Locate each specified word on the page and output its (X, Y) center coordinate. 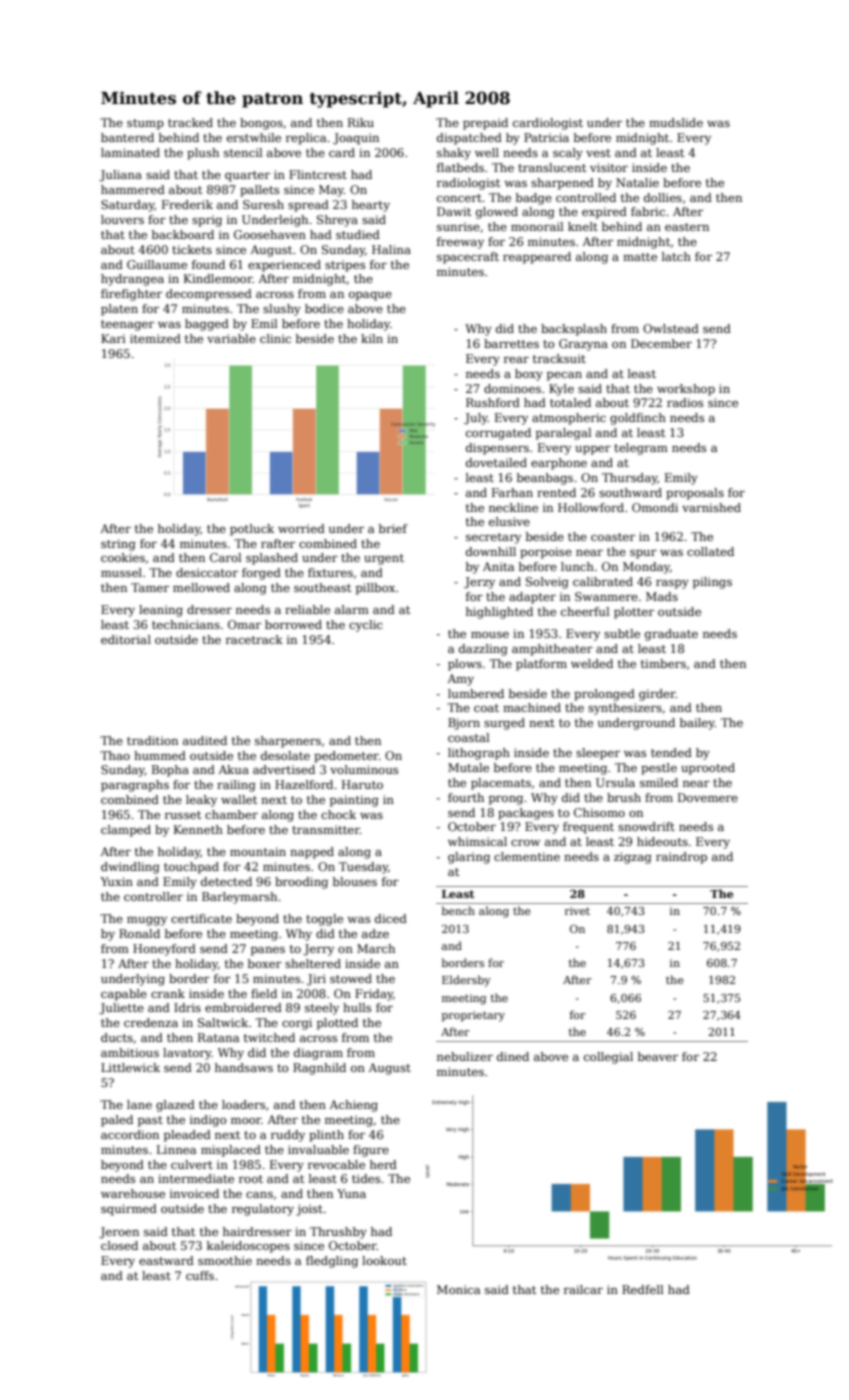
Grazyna (583, 345)
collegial (608, 1058)
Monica (458, 1289)
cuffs (200, 1275)
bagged (207, 325)
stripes (345, 266)
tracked (190, 122)
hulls (357, 1007)
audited (205, 740)
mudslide (676, 122)
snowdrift (646, 826)
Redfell (643, 1289)
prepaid (485, 124)
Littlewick (130, 1067)
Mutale (468, 767)
